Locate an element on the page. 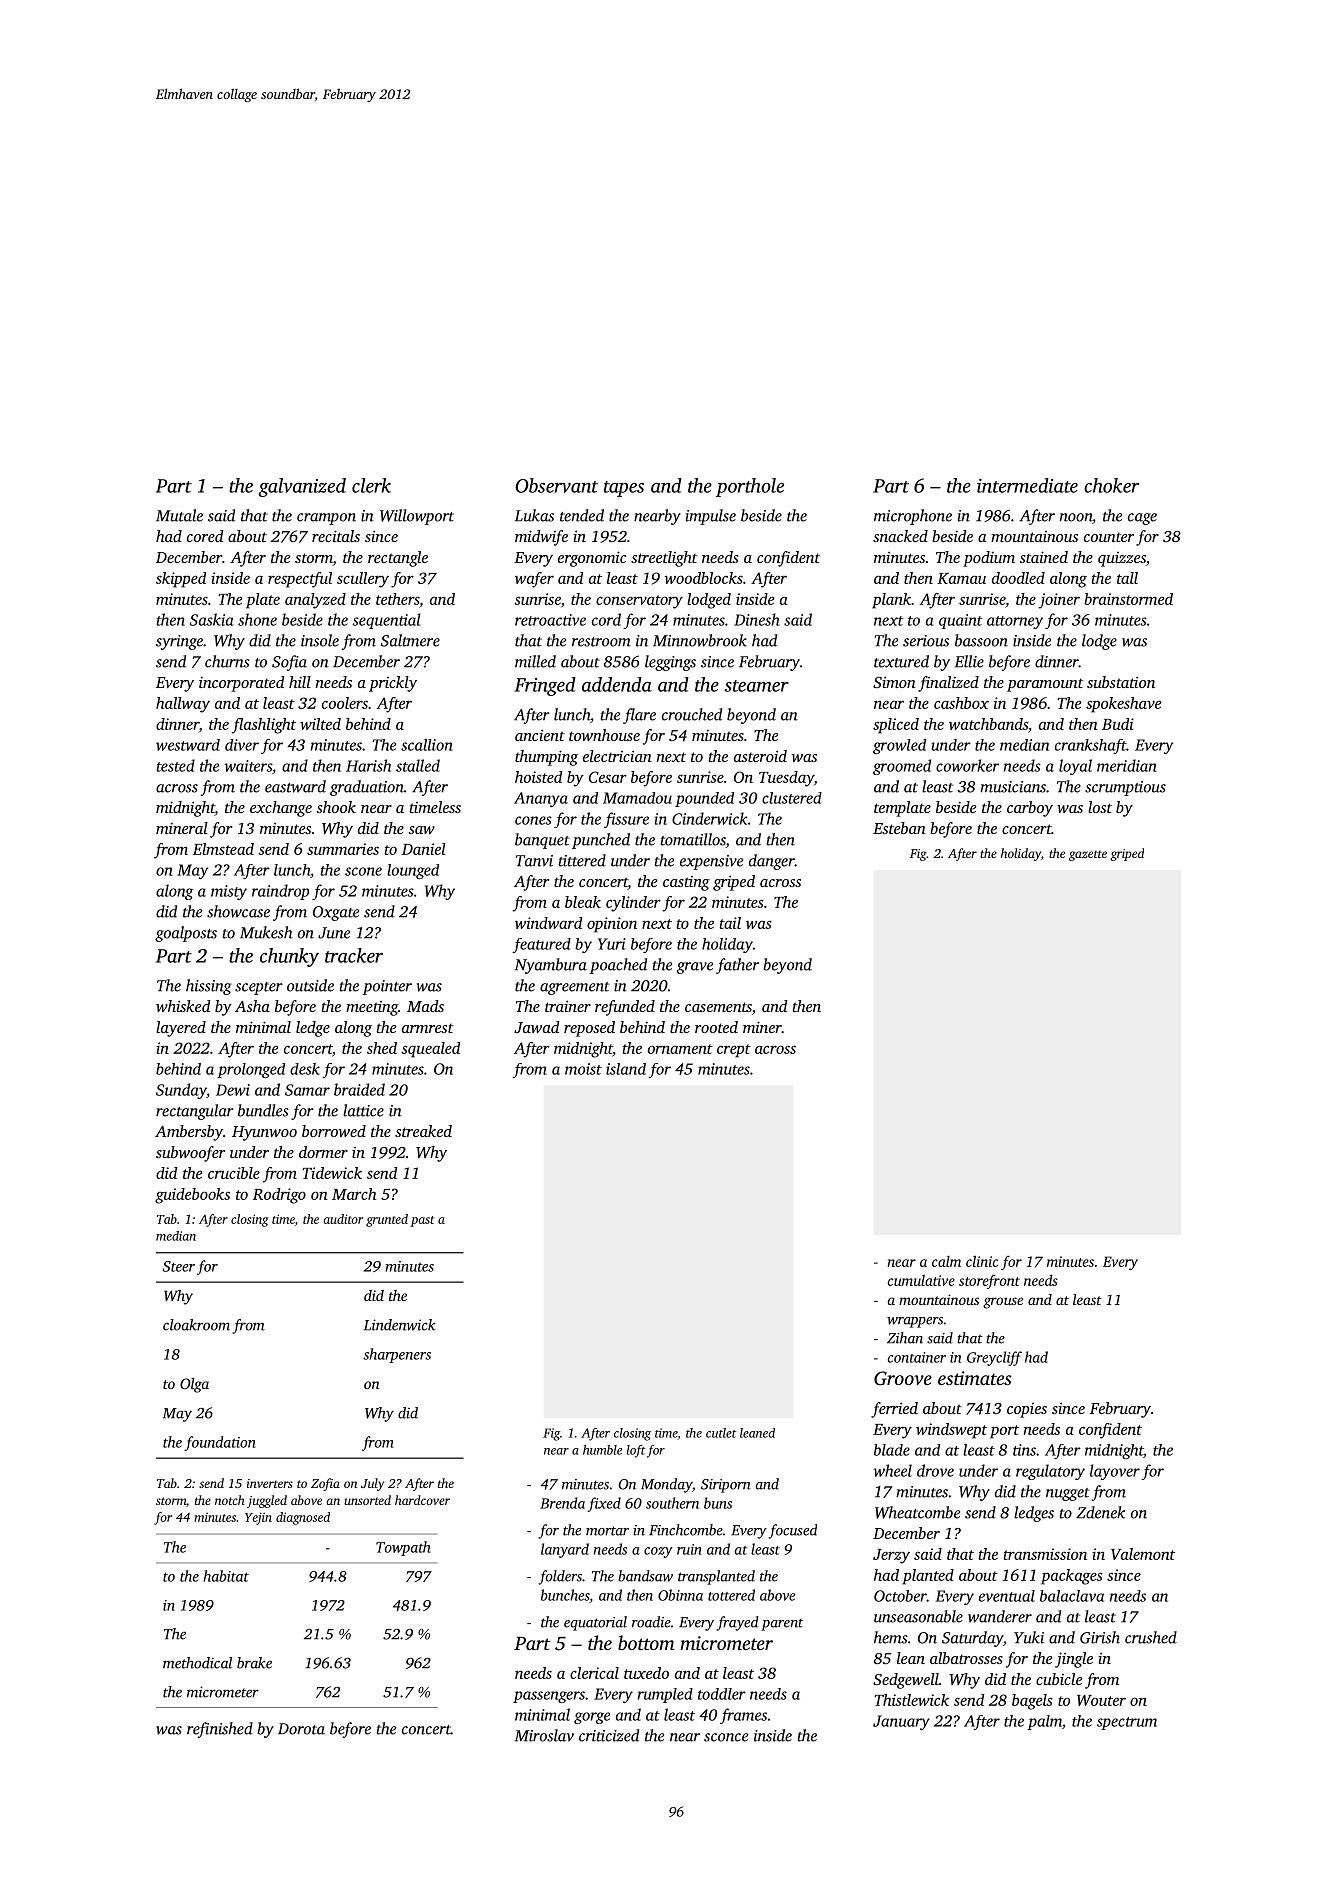  grouse is located at coordinates (1003, 1303).
